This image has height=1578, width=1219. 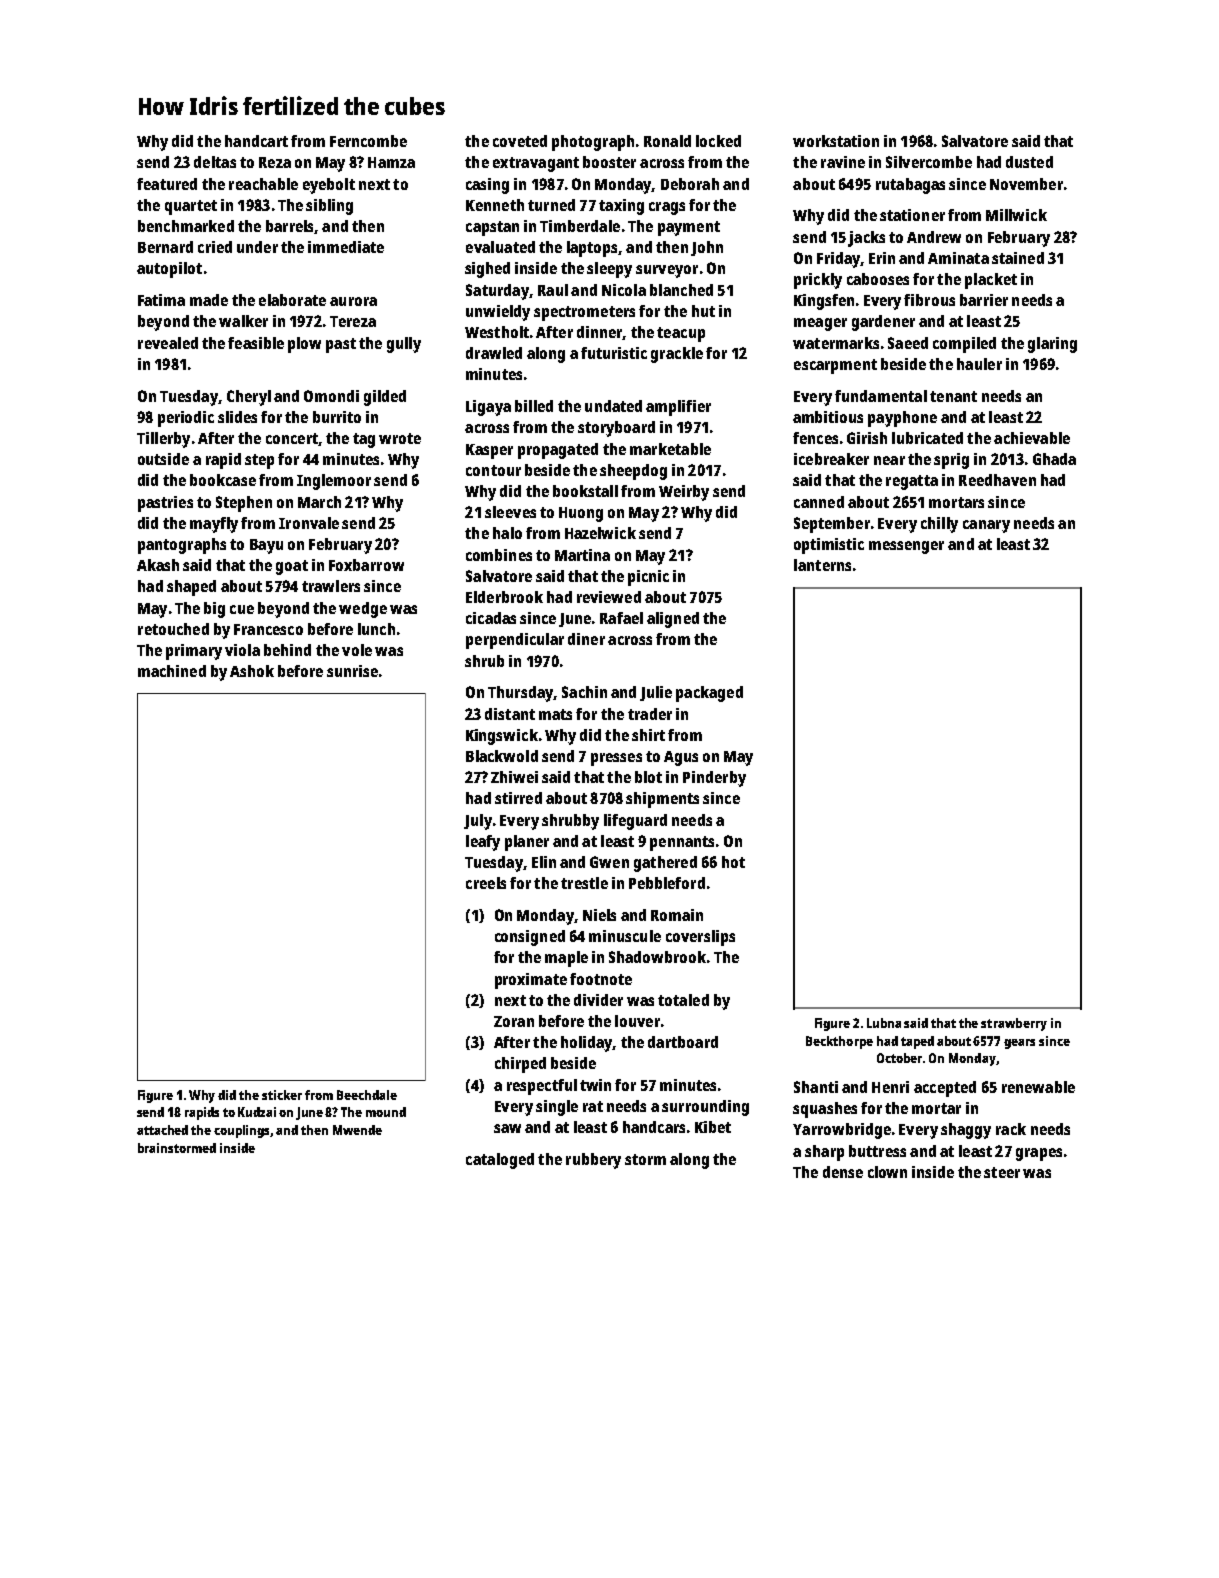 I want to click on creels, so click(x=486, y=883).
